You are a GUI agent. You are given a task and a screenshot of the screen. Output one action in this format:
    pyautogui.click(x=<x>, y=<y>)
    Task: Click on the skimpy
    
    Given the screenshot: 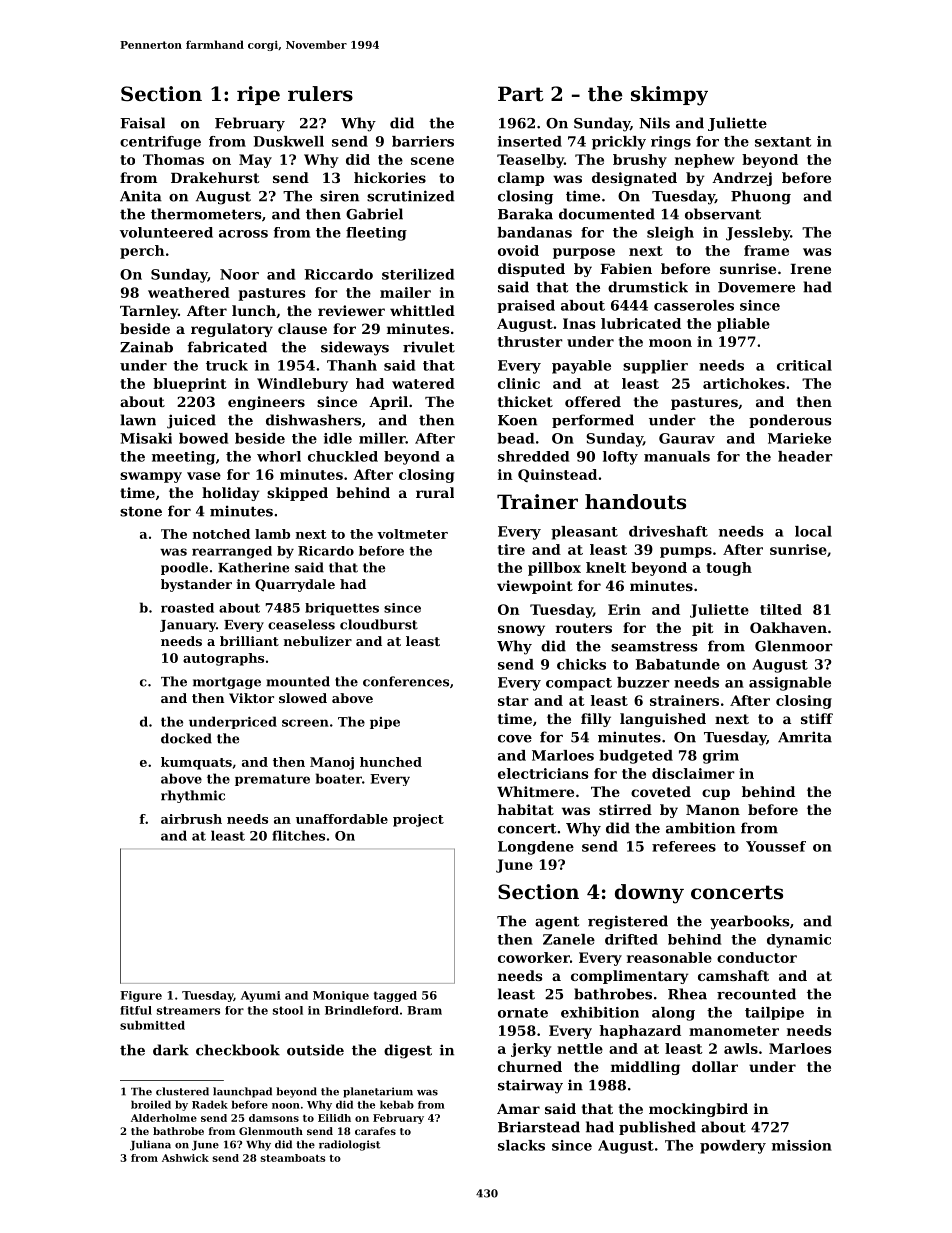 What is the action you would take?
    pyautogui.click(x=669, y=96)
